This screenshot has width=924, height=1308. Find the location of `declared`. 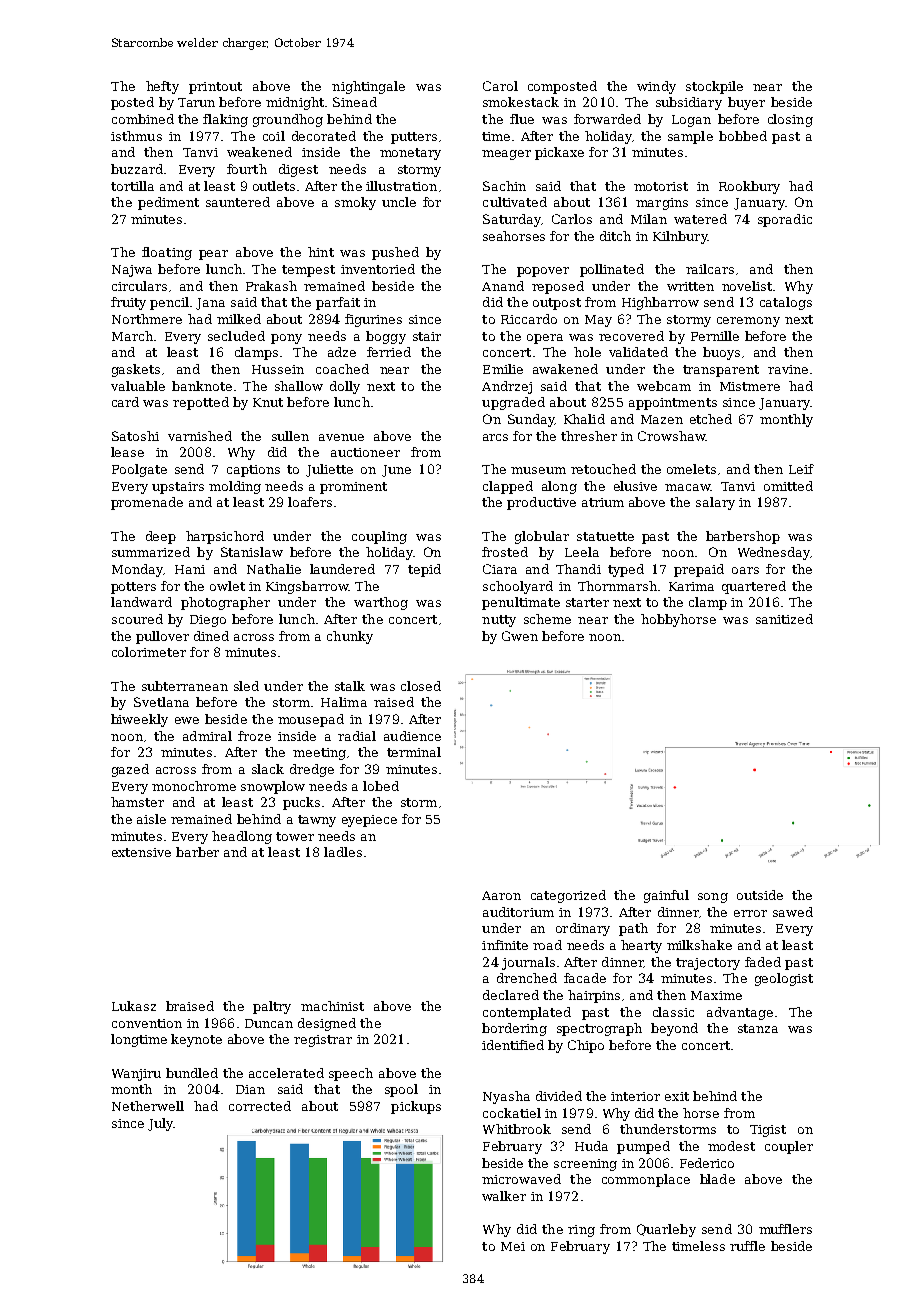

declared is located at coordinates (511, 995).
